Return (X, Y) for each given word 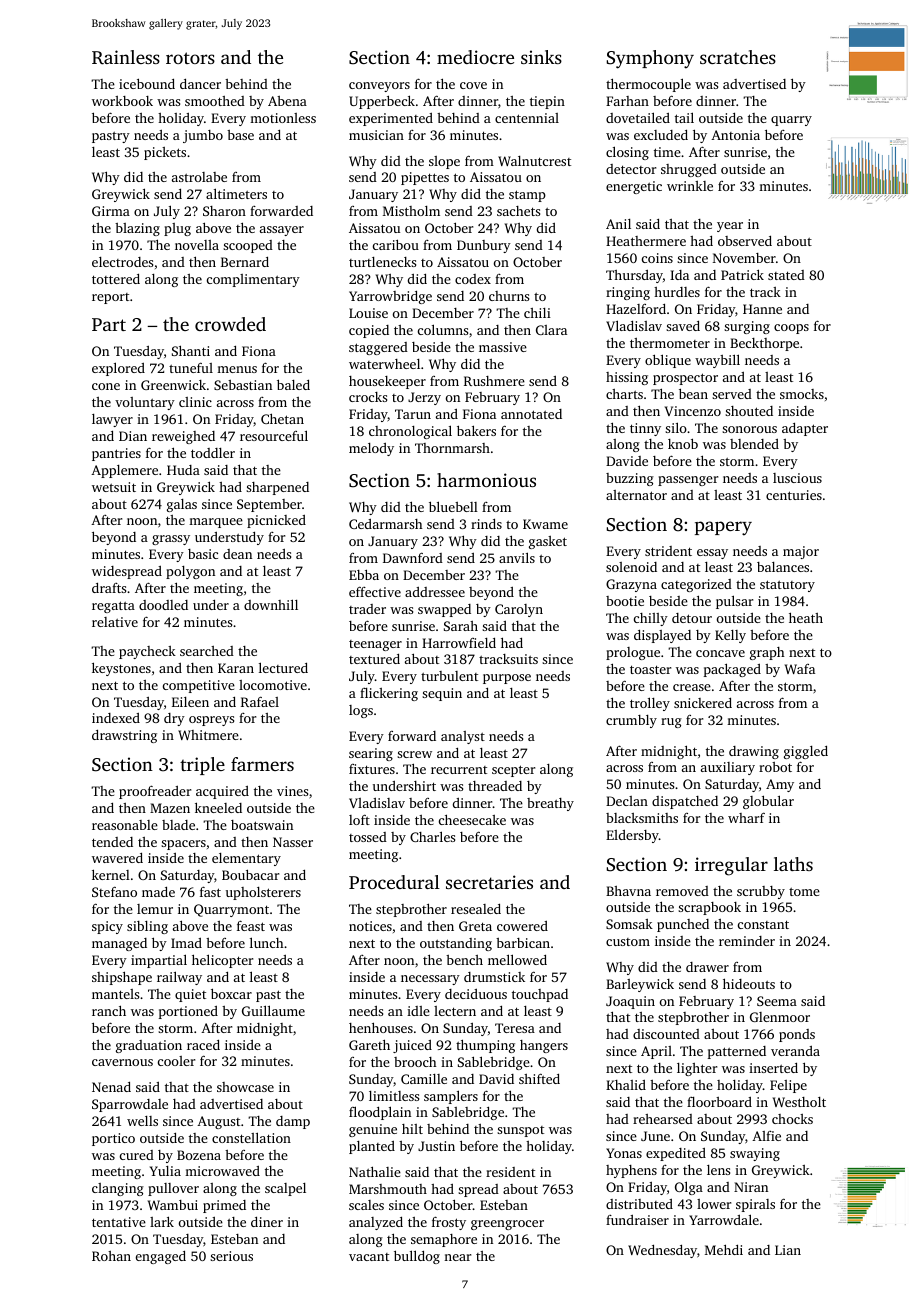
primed (224, 1206)
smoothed (215, 101)
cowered (522, 926)
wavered (117, 858)
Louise (368, 313)
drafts (109, 588)
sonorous (749, 429)
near (457, 1257)
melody (371, 449)
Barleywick (640, 985)
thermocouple (648, 85)
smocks (802, 394)
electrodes (122, 262)
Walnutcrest (534, 161)
